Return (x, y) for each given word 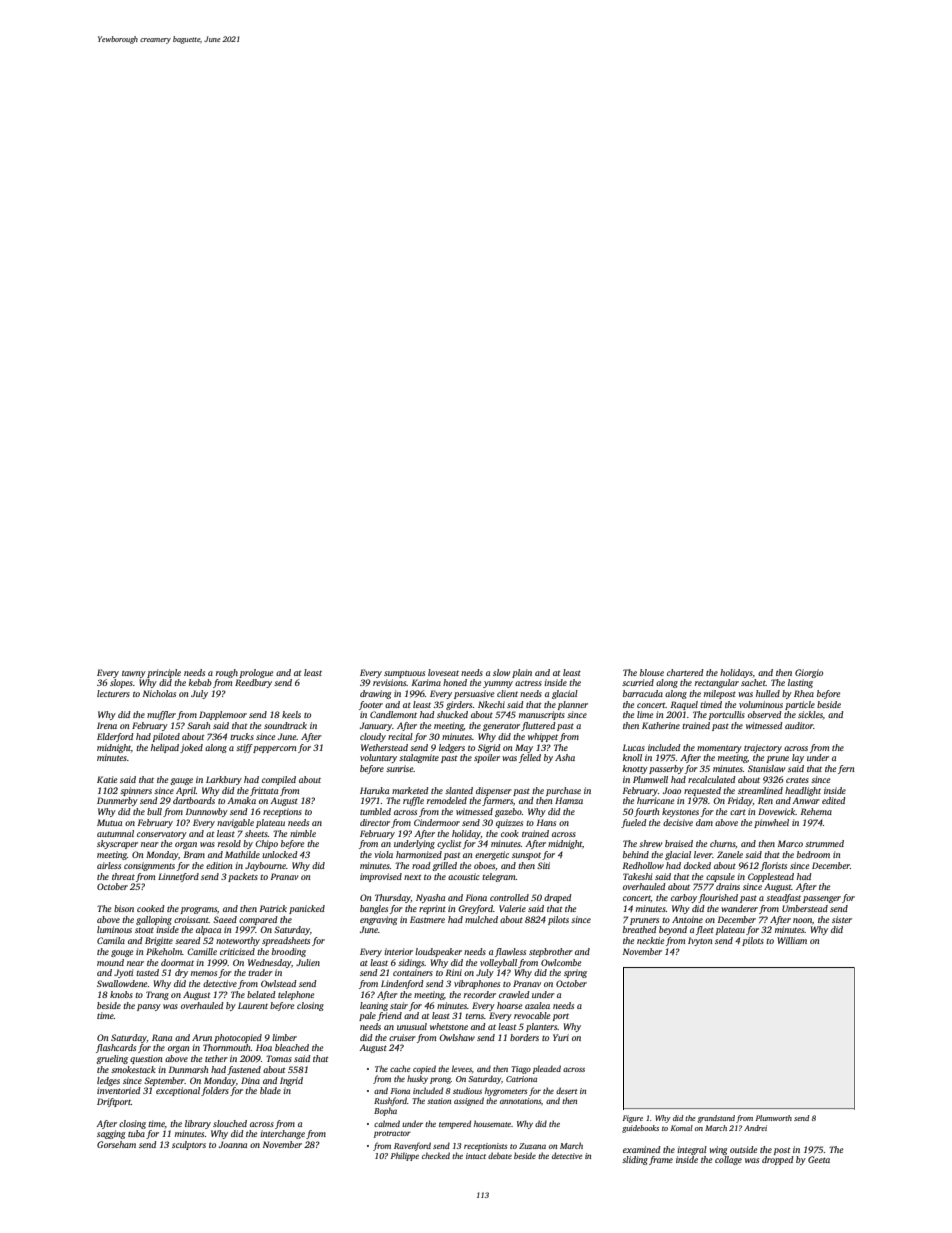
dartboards (194, 800)
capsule (720, 877)
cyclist (449, 844)
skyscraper (117, 844)
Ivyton (700, 941)
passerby (666, 769)
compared (258, 920)
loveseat (443, 672)
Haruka (374, 790)
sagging (111, 1134)
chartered (685, 672)
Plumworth (774, 1118)
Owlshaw (457, 1037)
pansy (149, 1007)
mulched (481, 919)
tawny (134, 674)
